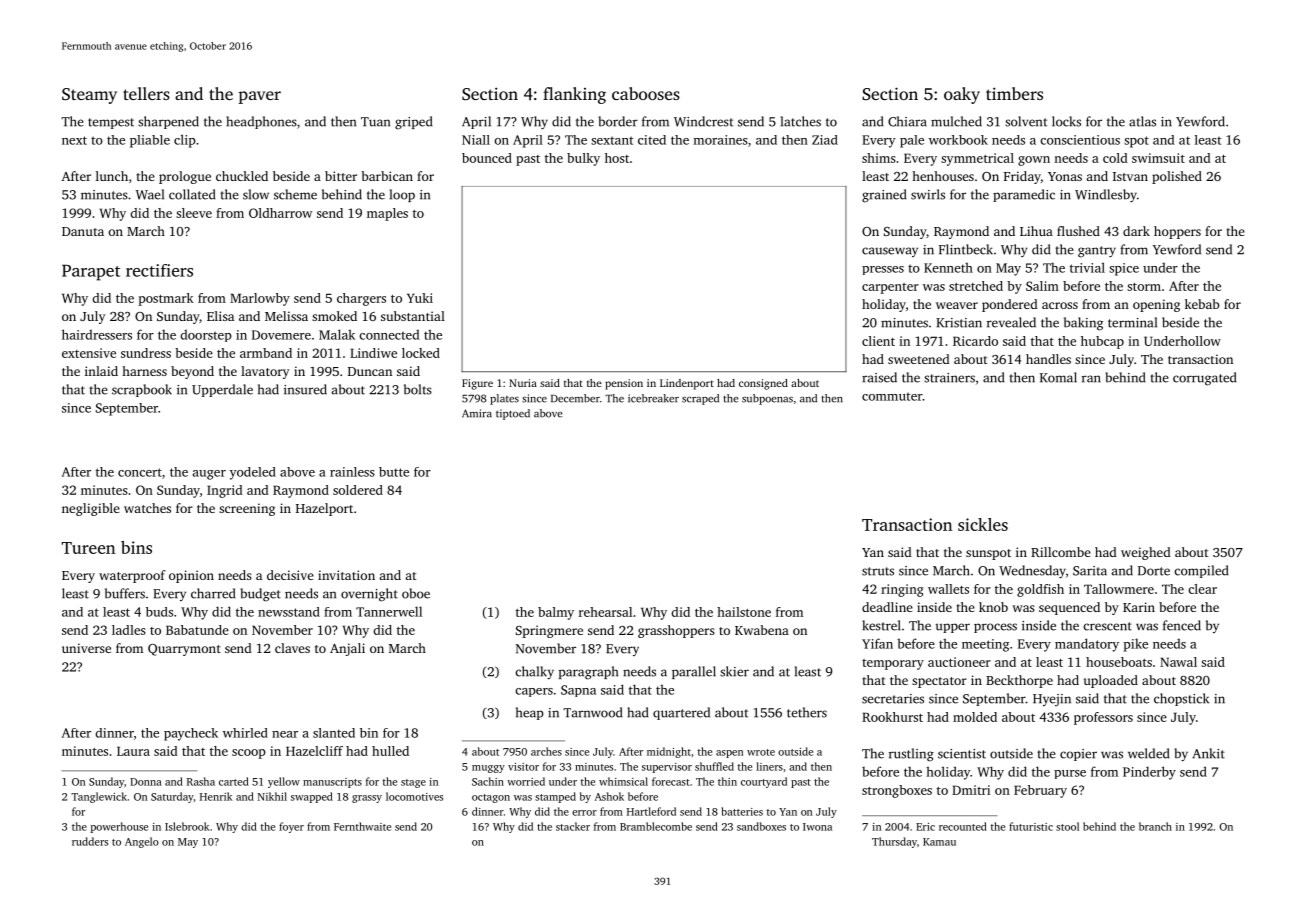  Describe the element at coordinates (284, 782) in the screenshot. I see `yellow` at that location.
